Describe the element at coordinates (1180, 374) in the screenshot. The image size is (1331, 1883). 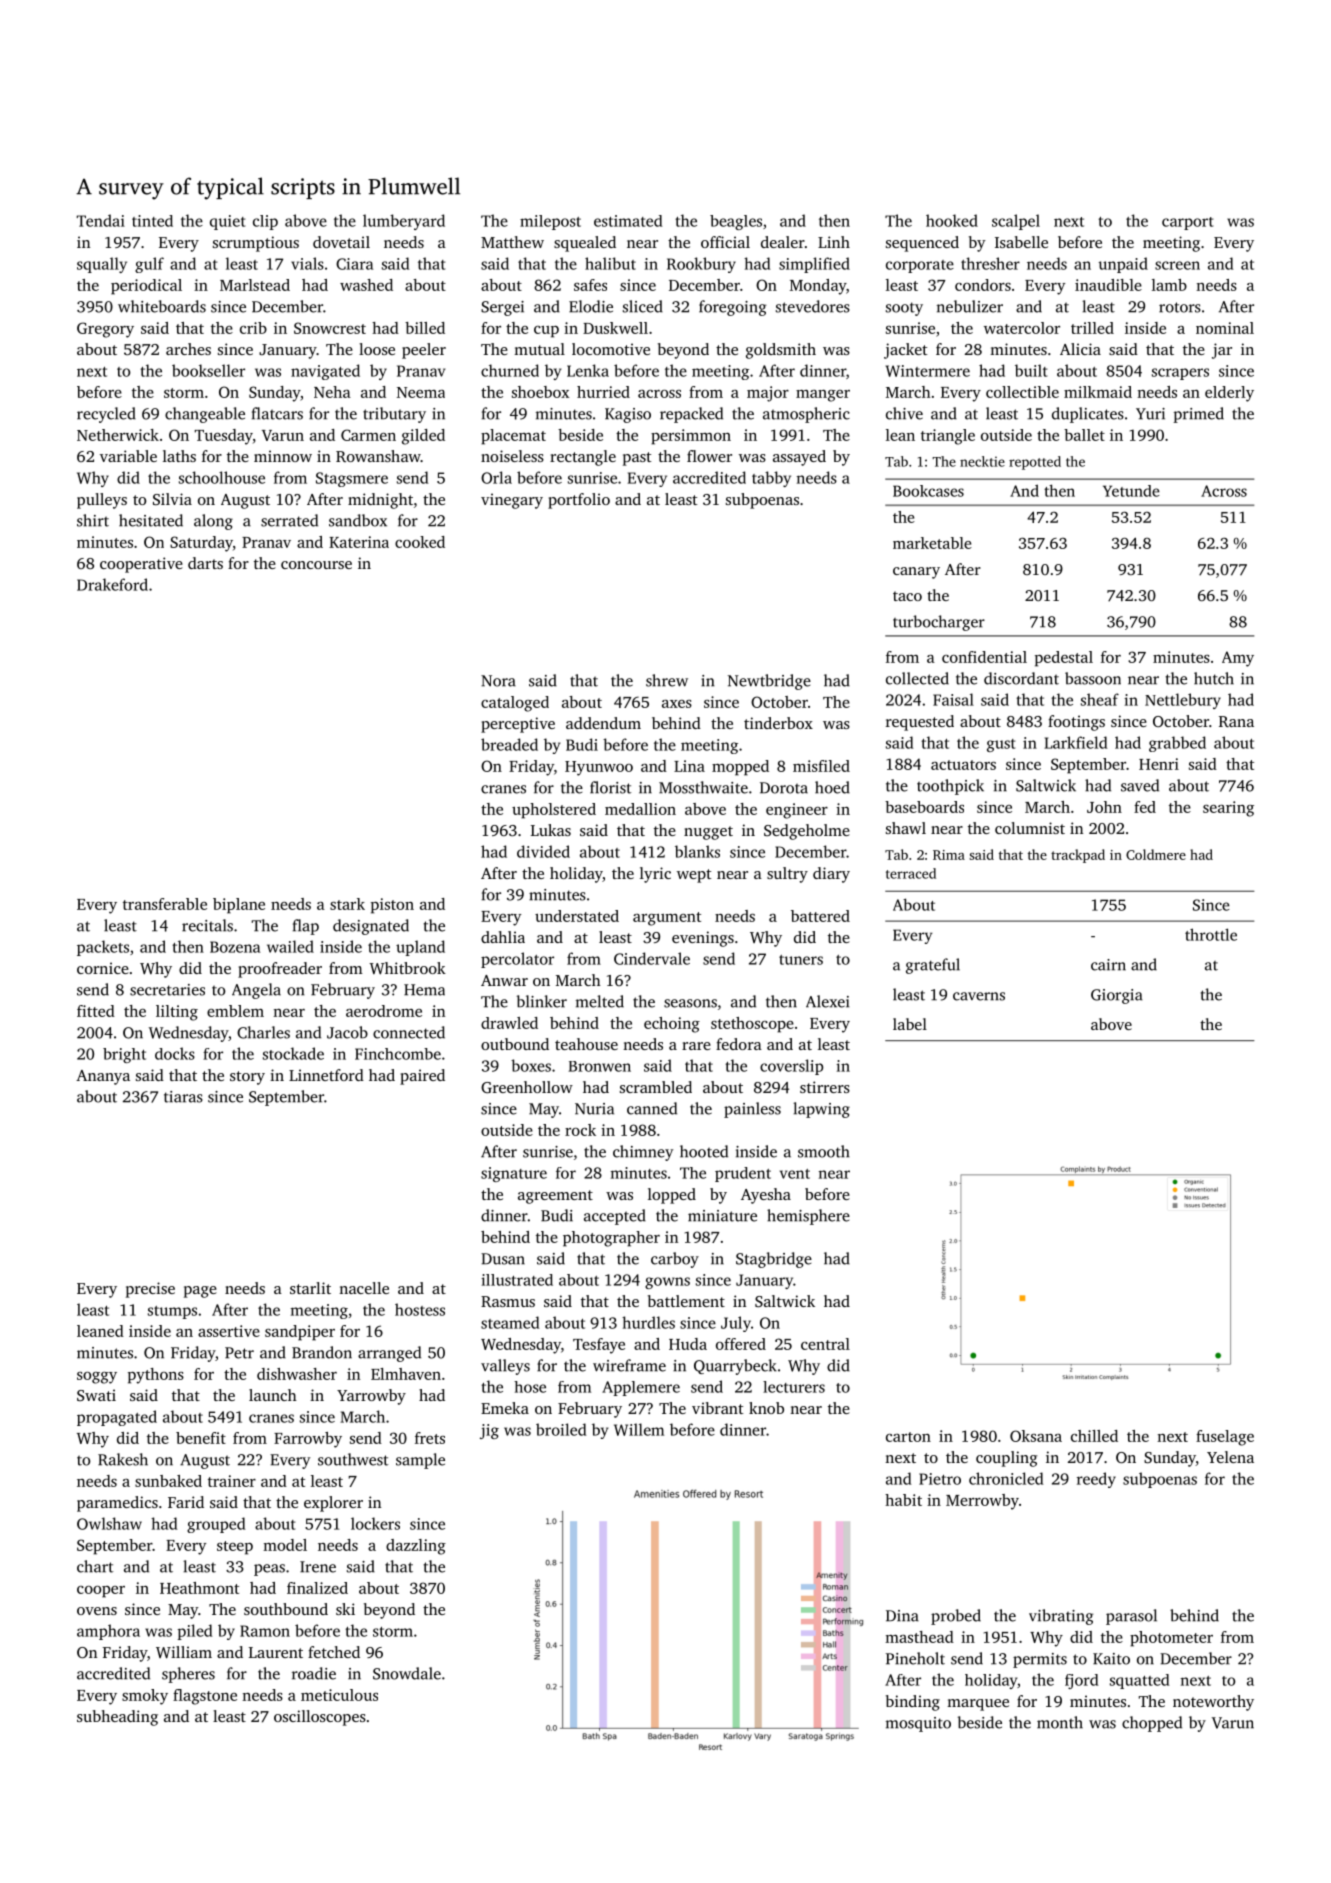
I see `scrapers` at that location.
